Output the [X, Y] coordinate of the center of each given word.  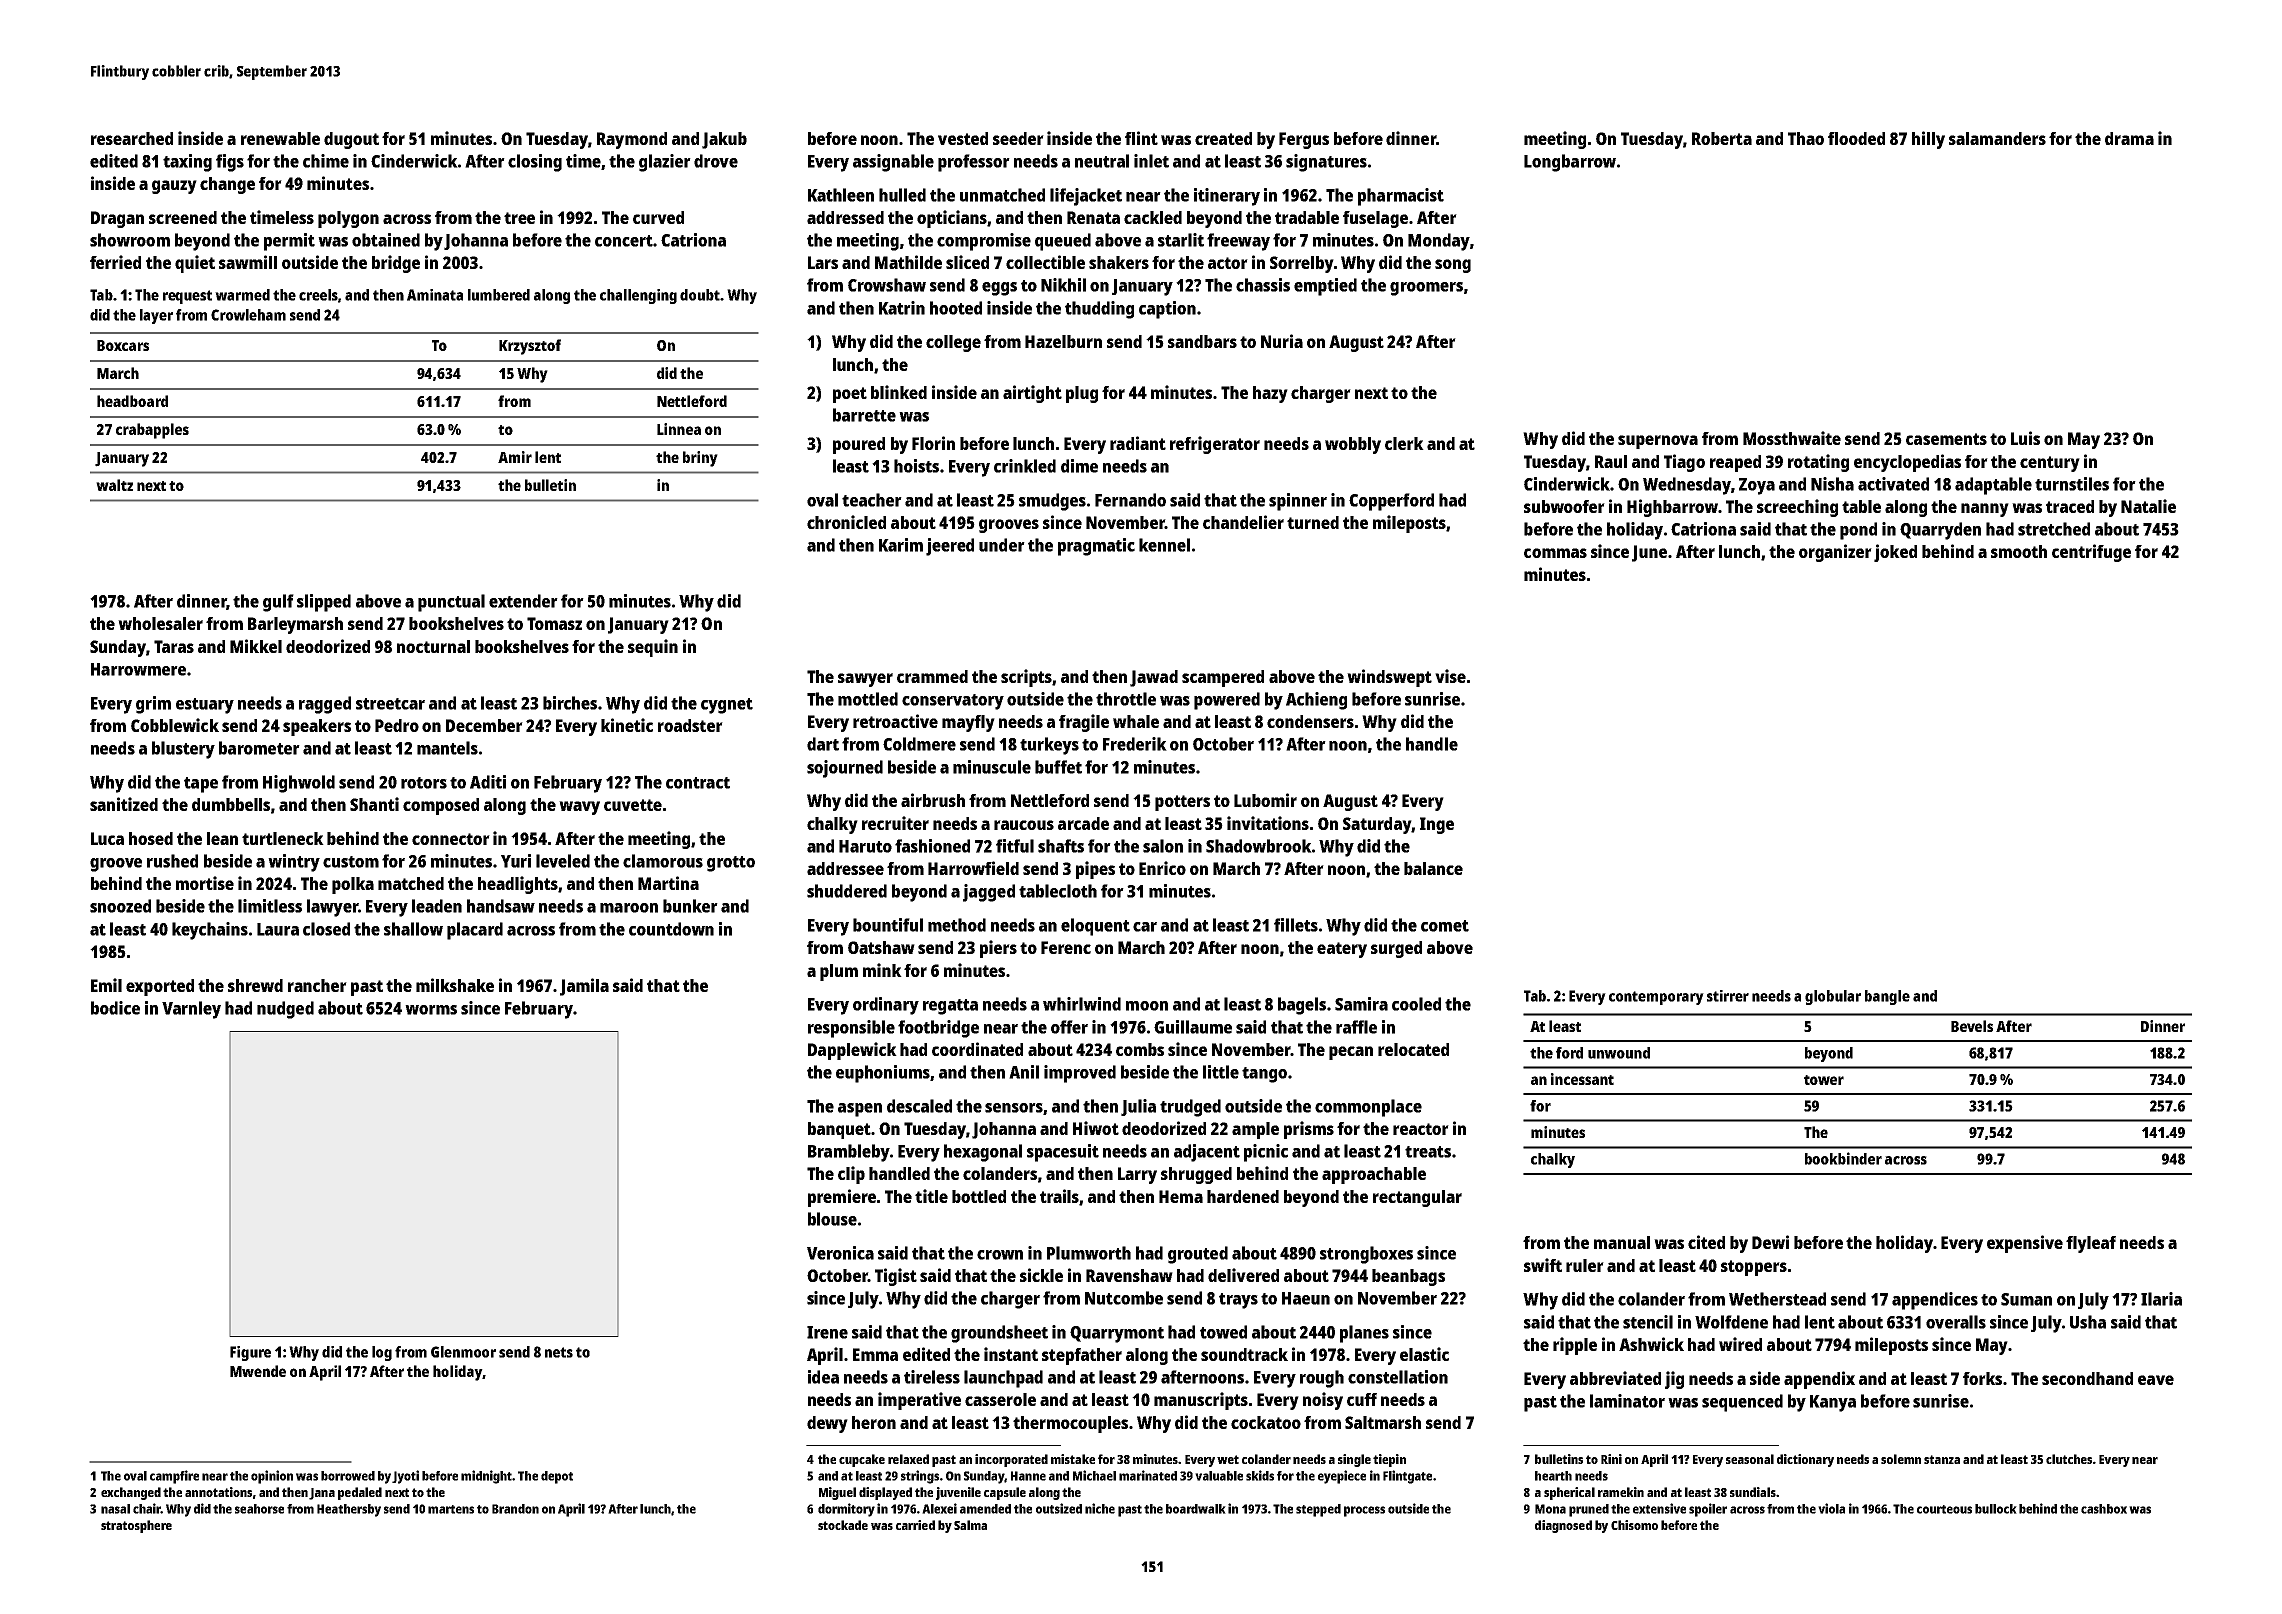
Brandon [515, 1509]
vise [1450, 676]
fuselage [1375, 219]
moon [1147, 1006]
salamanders [1997, 138]
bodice [115, 1008]
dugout [351, 140]
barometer [259, 748]
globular [1833, 997]
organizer [1835, 553]
